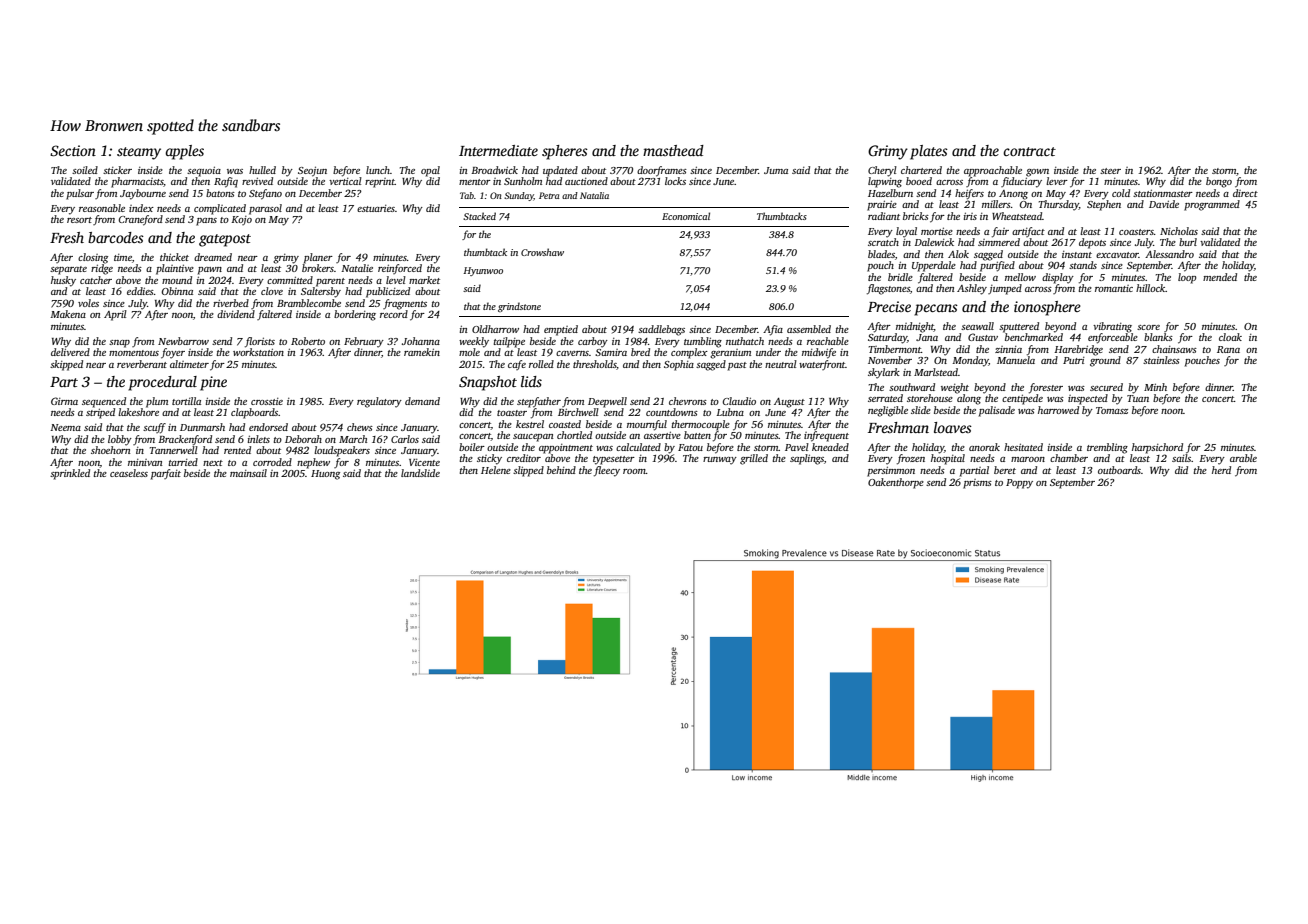 The height and width of the screenshot is (924, 1308). I want to click on Craneford, so click(141, 220).
